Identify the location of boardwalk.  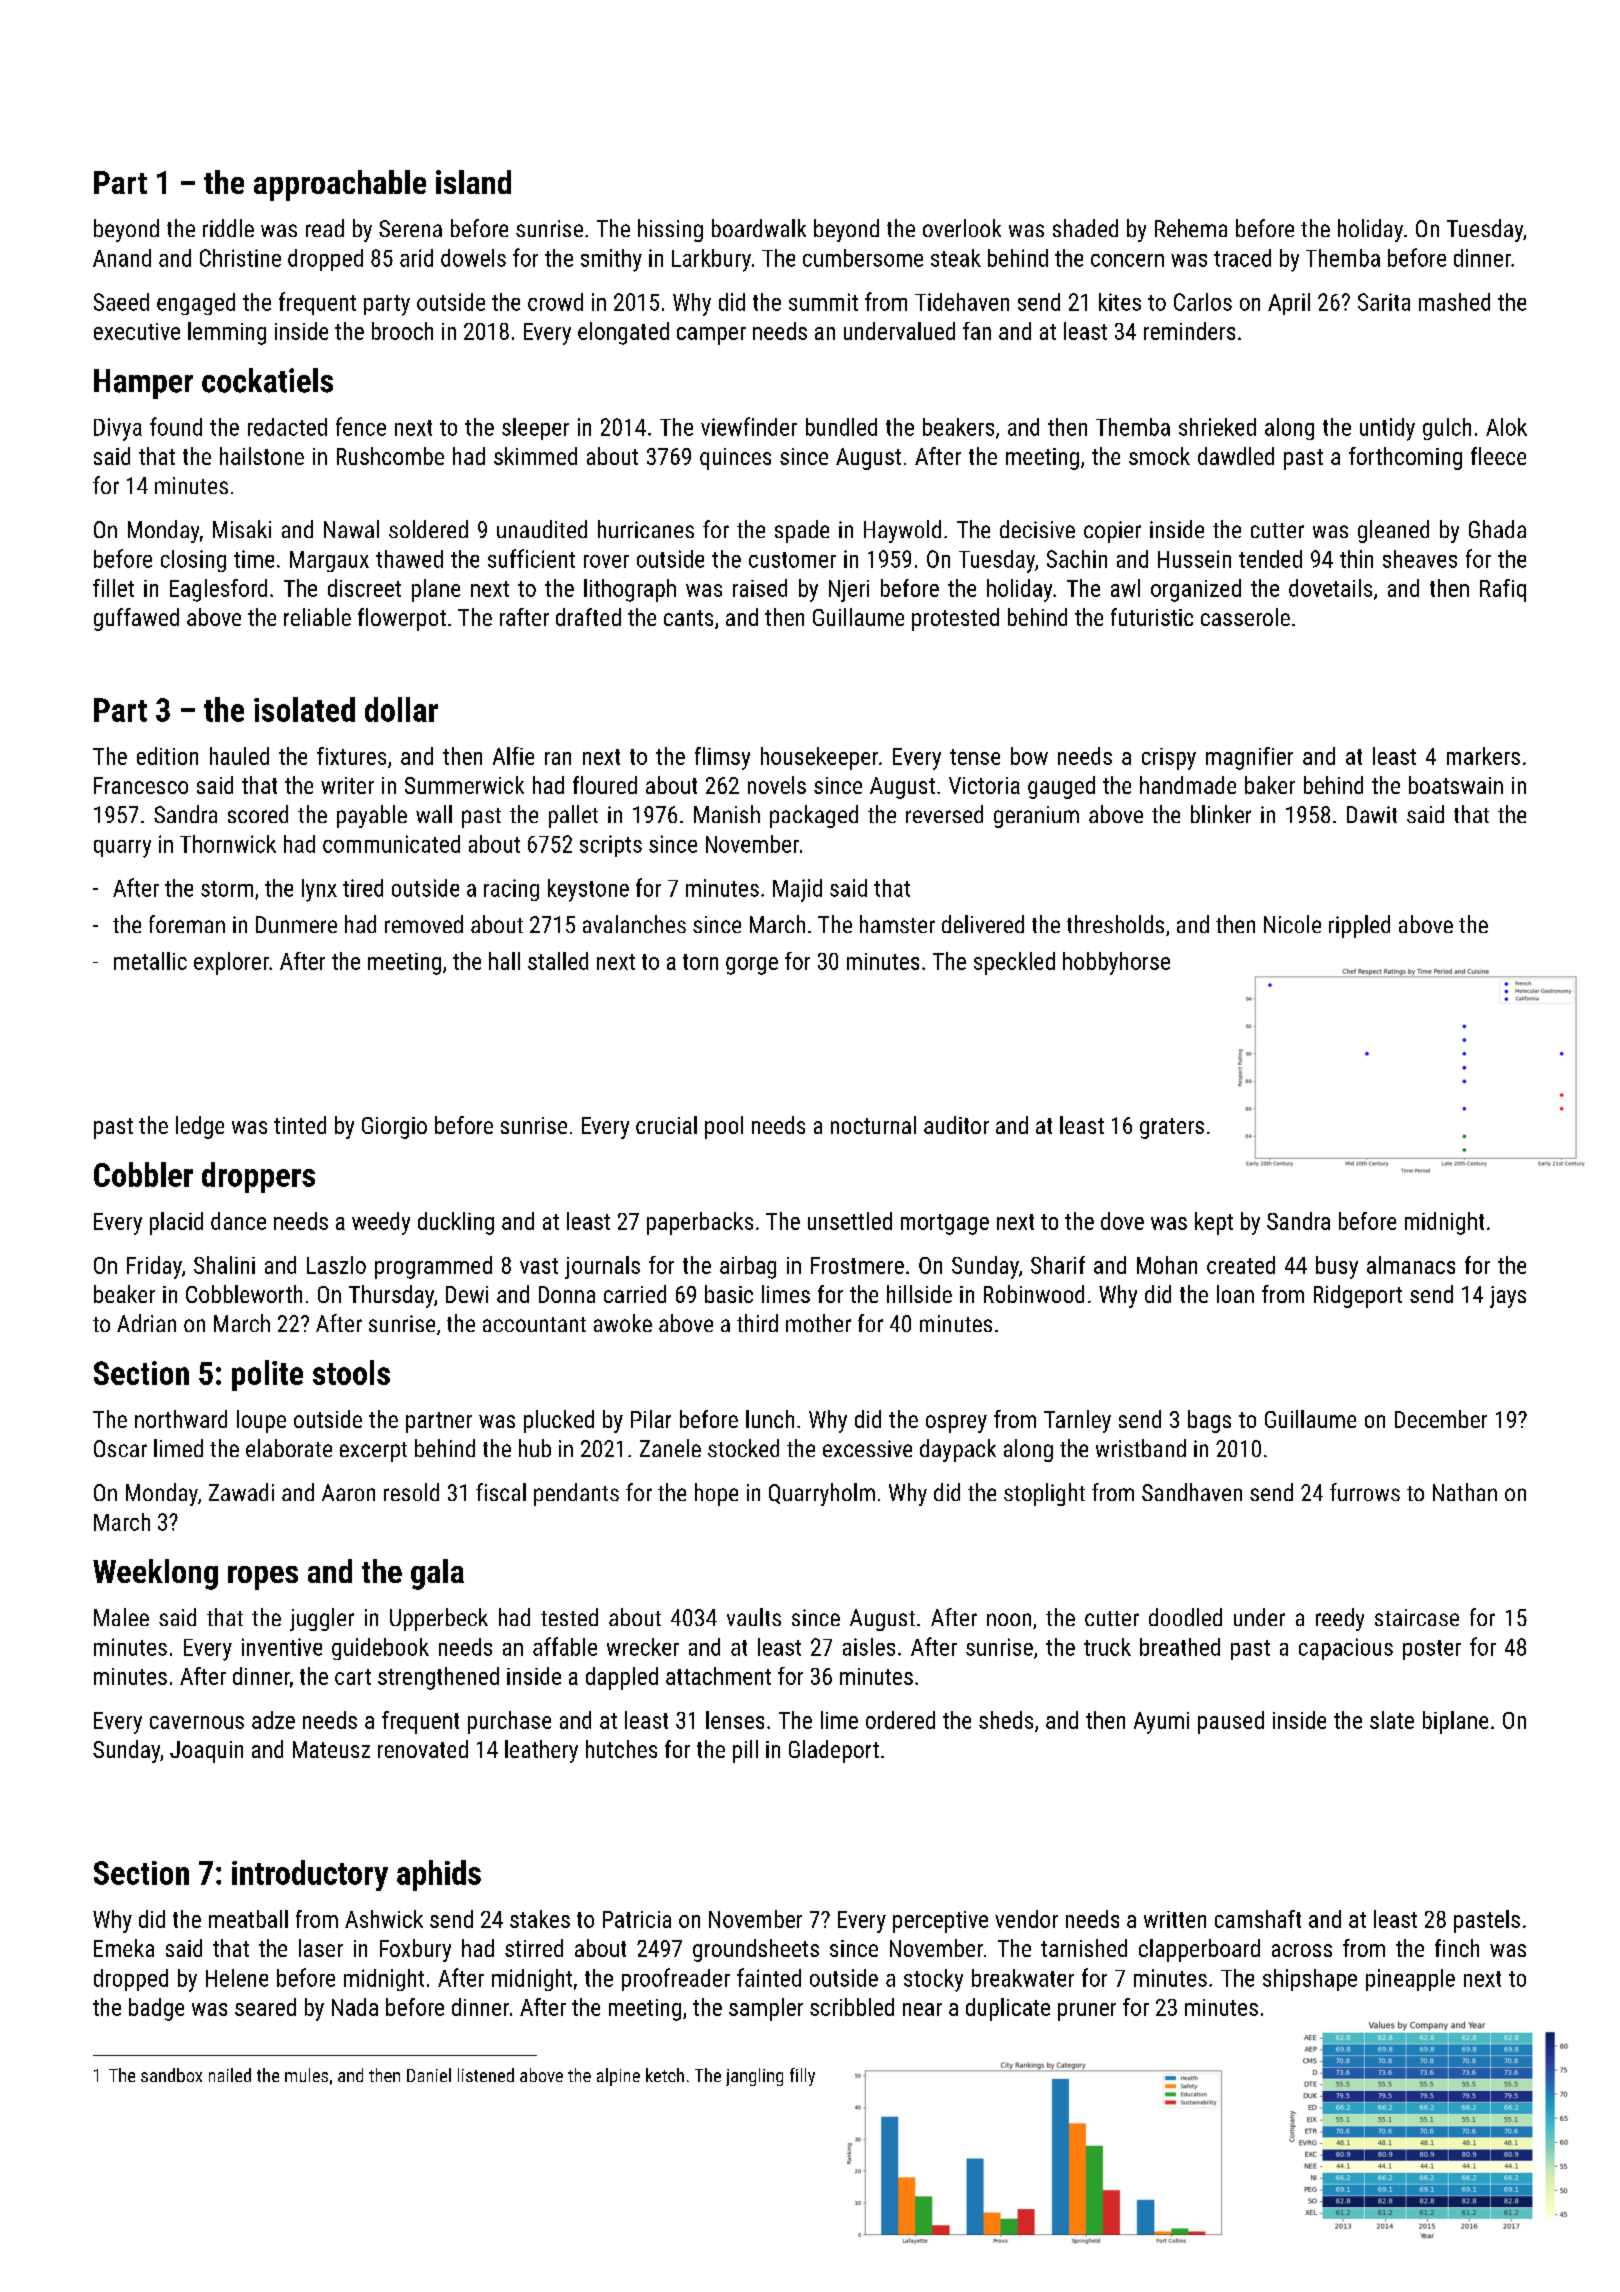
(759, 228).
